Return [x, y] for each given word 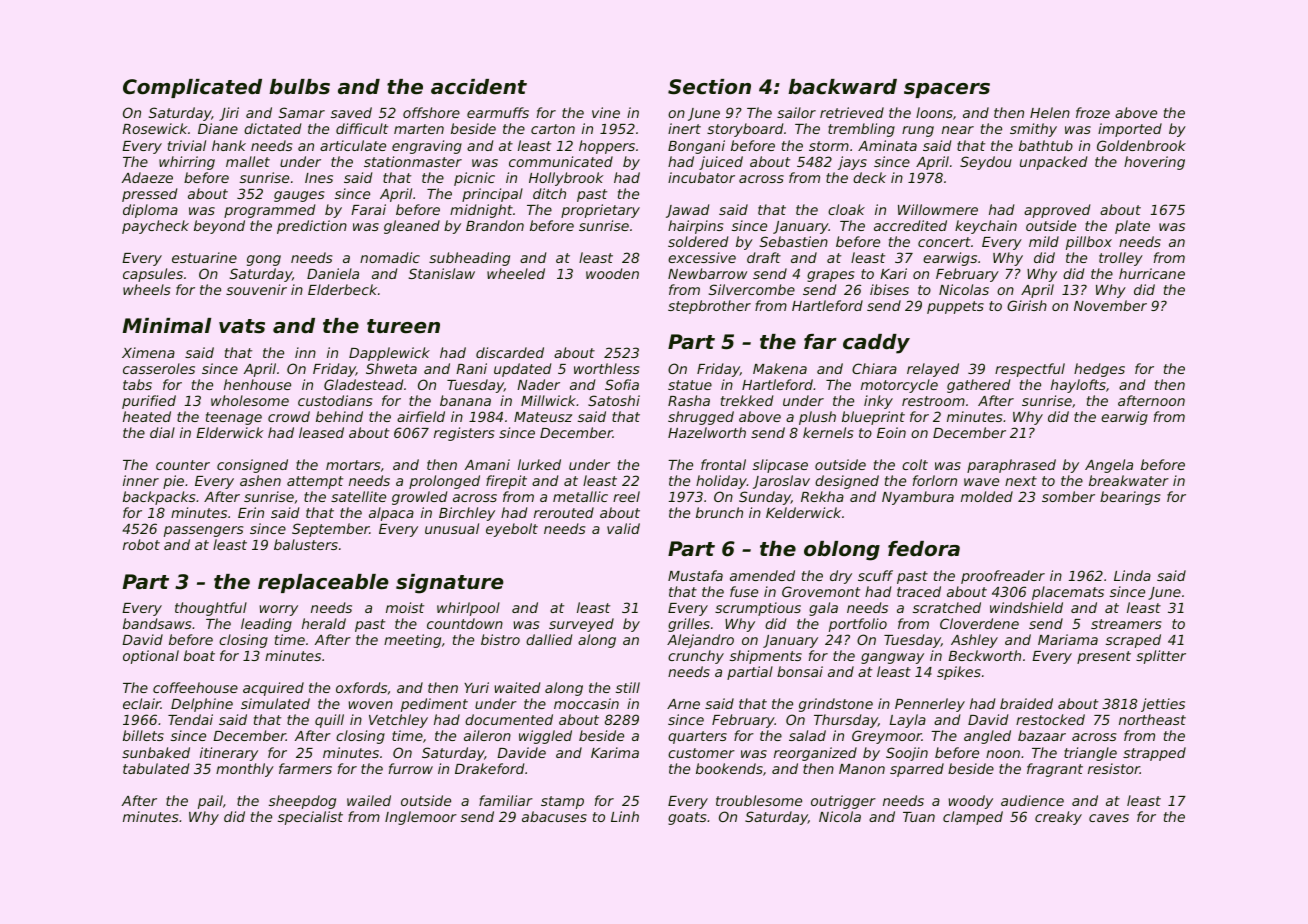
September [331, 530]
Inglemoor [421, 818]
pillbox [1089, 243]
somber [1068, 496]
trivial [187, 145]
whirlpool [468, 609]
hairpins [695, 227]
